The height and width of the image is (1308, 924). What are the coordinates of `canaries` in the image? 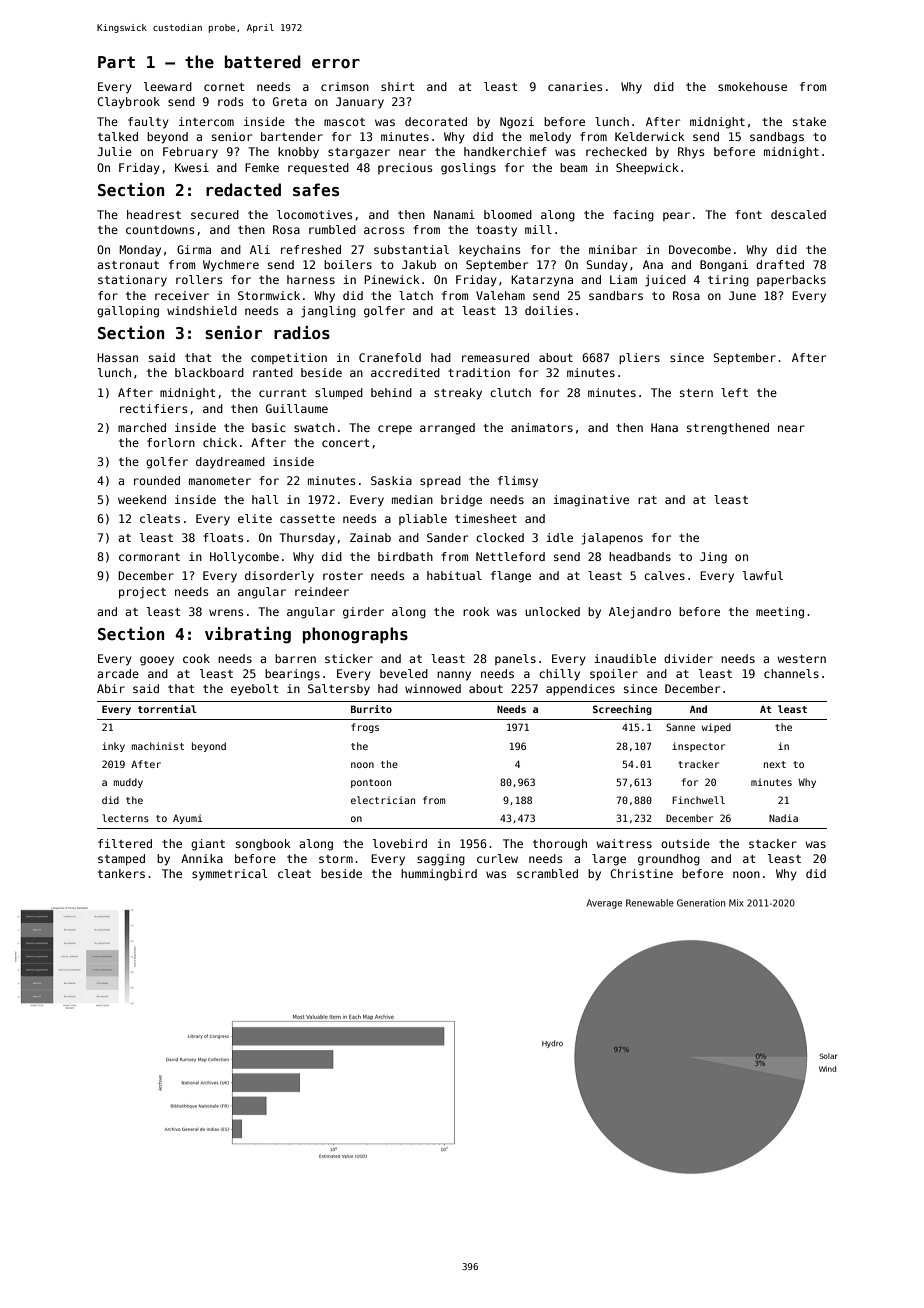 It's located at (575, 86).
